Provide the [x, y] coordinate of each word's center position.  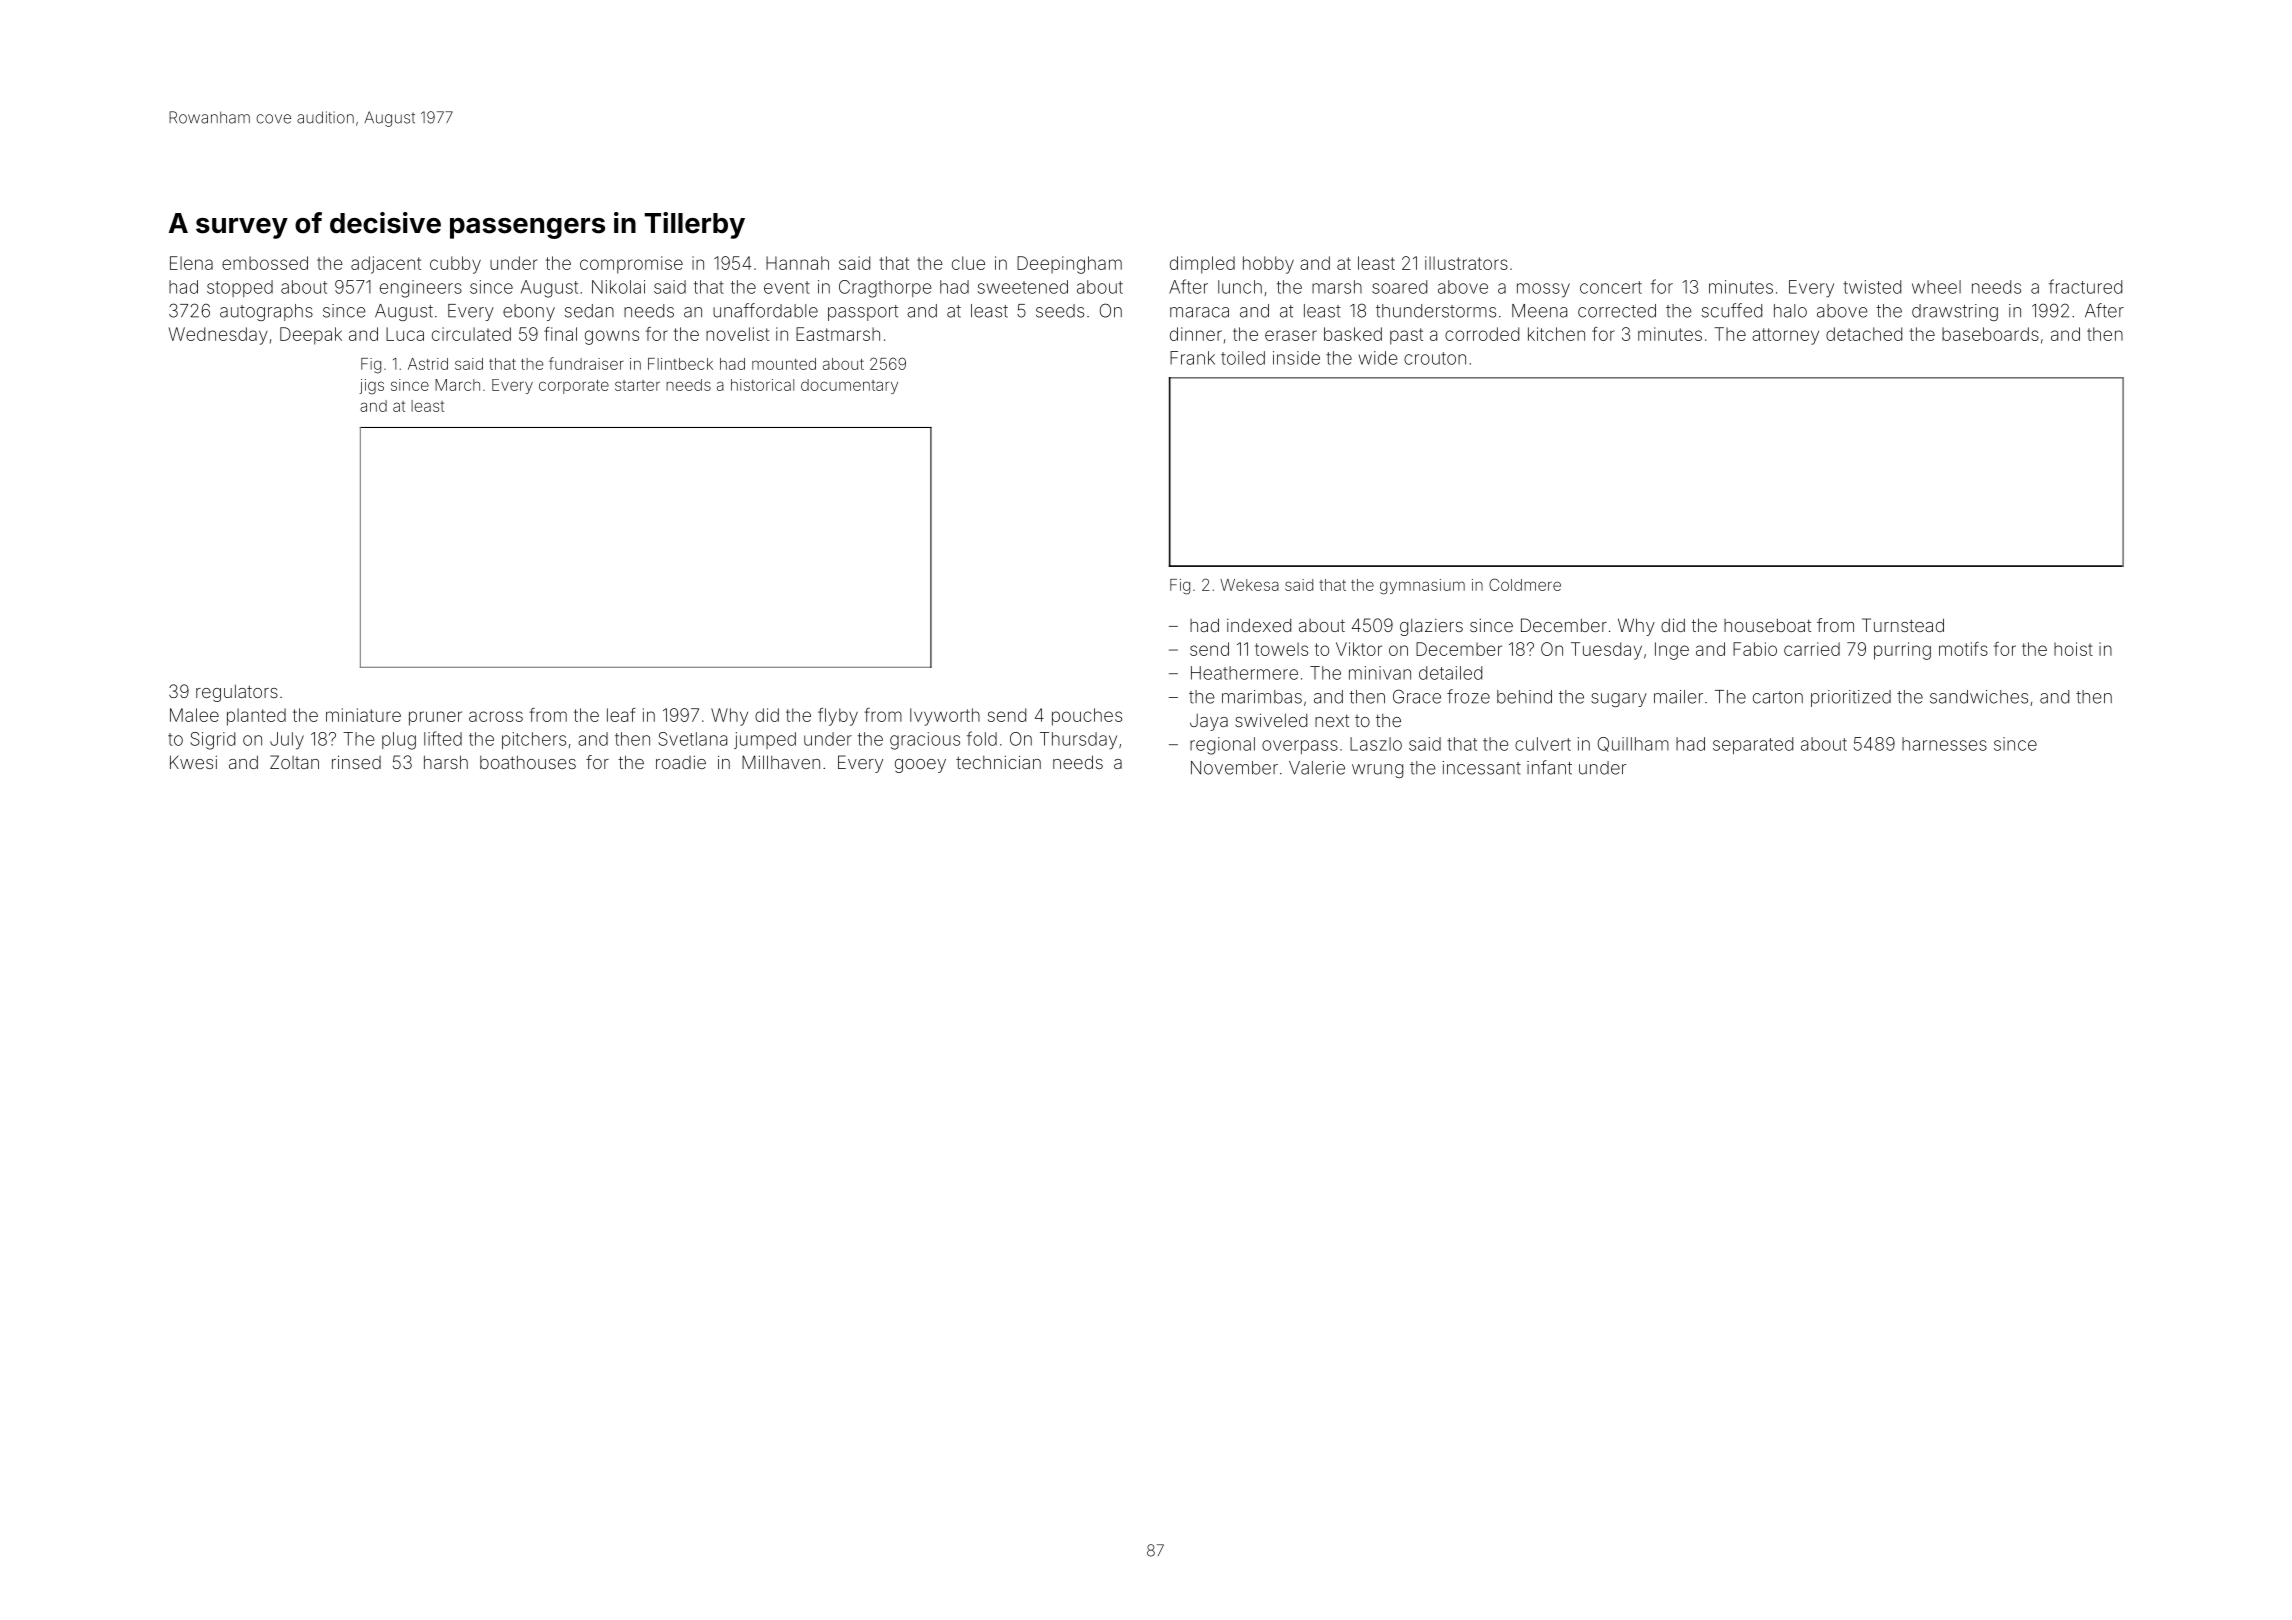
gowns [612, 337]
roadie [681, 762]
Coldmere [1525, 584]
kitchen [1556, 334]
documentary [849, 386]
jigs [371, 387]
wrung [1377, 771]
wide [1378, 358]
